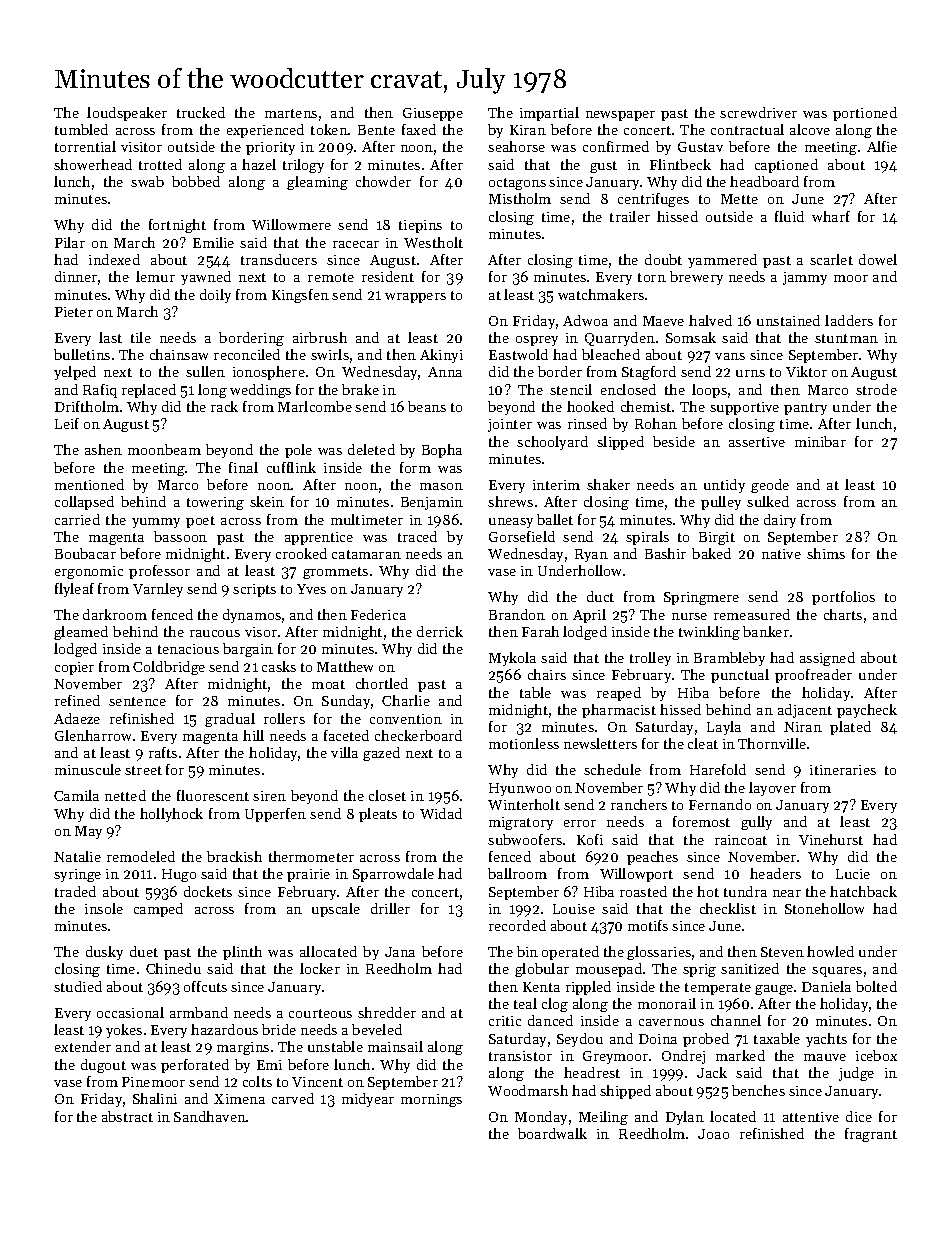  I want to click on Flintbeck, so click(680, 164).
